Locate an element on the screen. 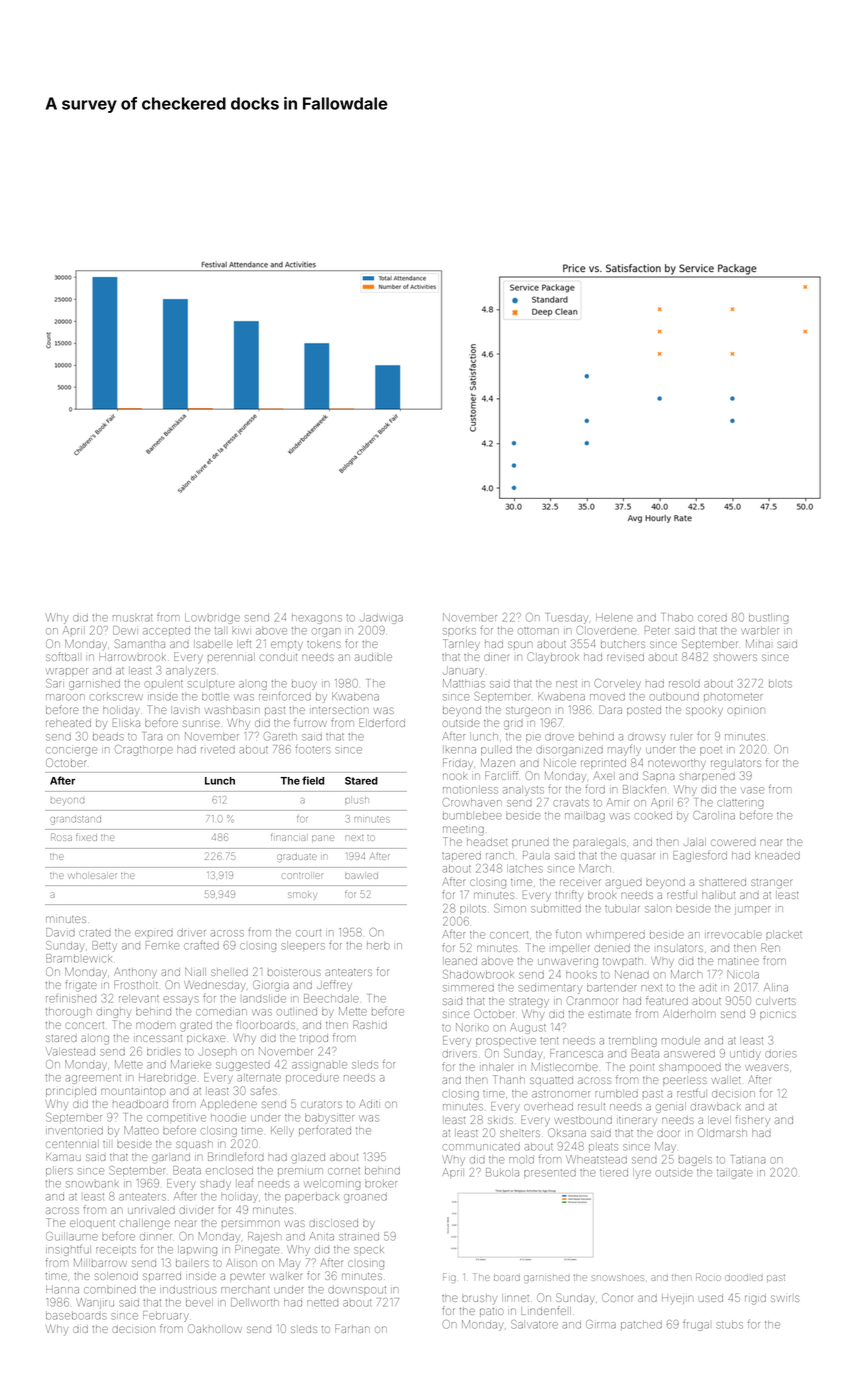 This screenshot has width=849, height=1400. Marieke is located at coordinates (191, 1064).
